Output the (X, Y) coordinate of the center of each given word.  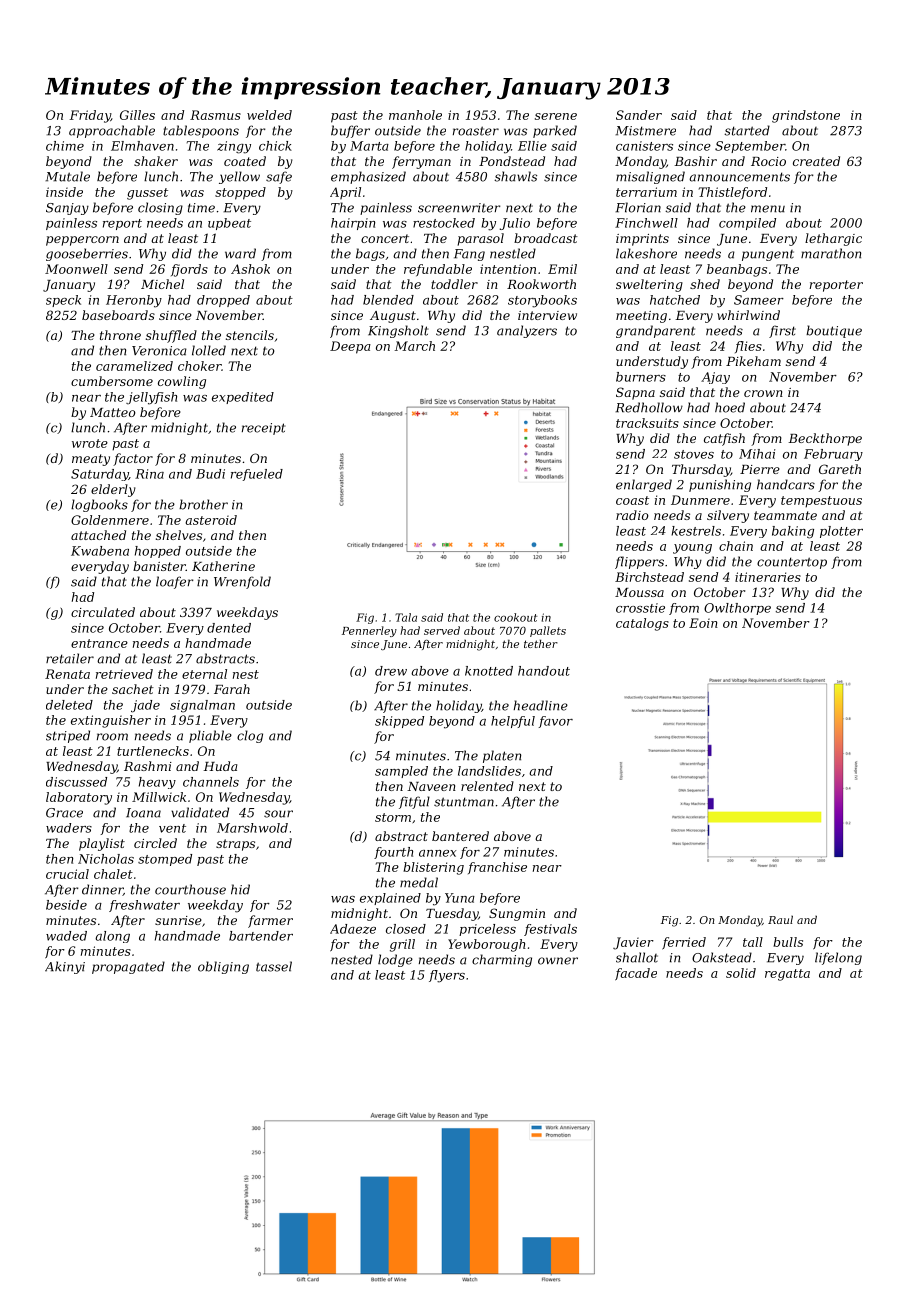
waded (66, 936)
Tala (406, 617)
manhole (415, 115)
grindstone (806, 116)
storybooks (542, 301)
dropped (223, 301)
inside (64, 192)
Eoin (703, 623)
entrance (99, 643)
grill (402, 945)
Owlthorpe (737, 609)
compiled (747, 224)
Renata (67, 674)
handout (544, 671)
